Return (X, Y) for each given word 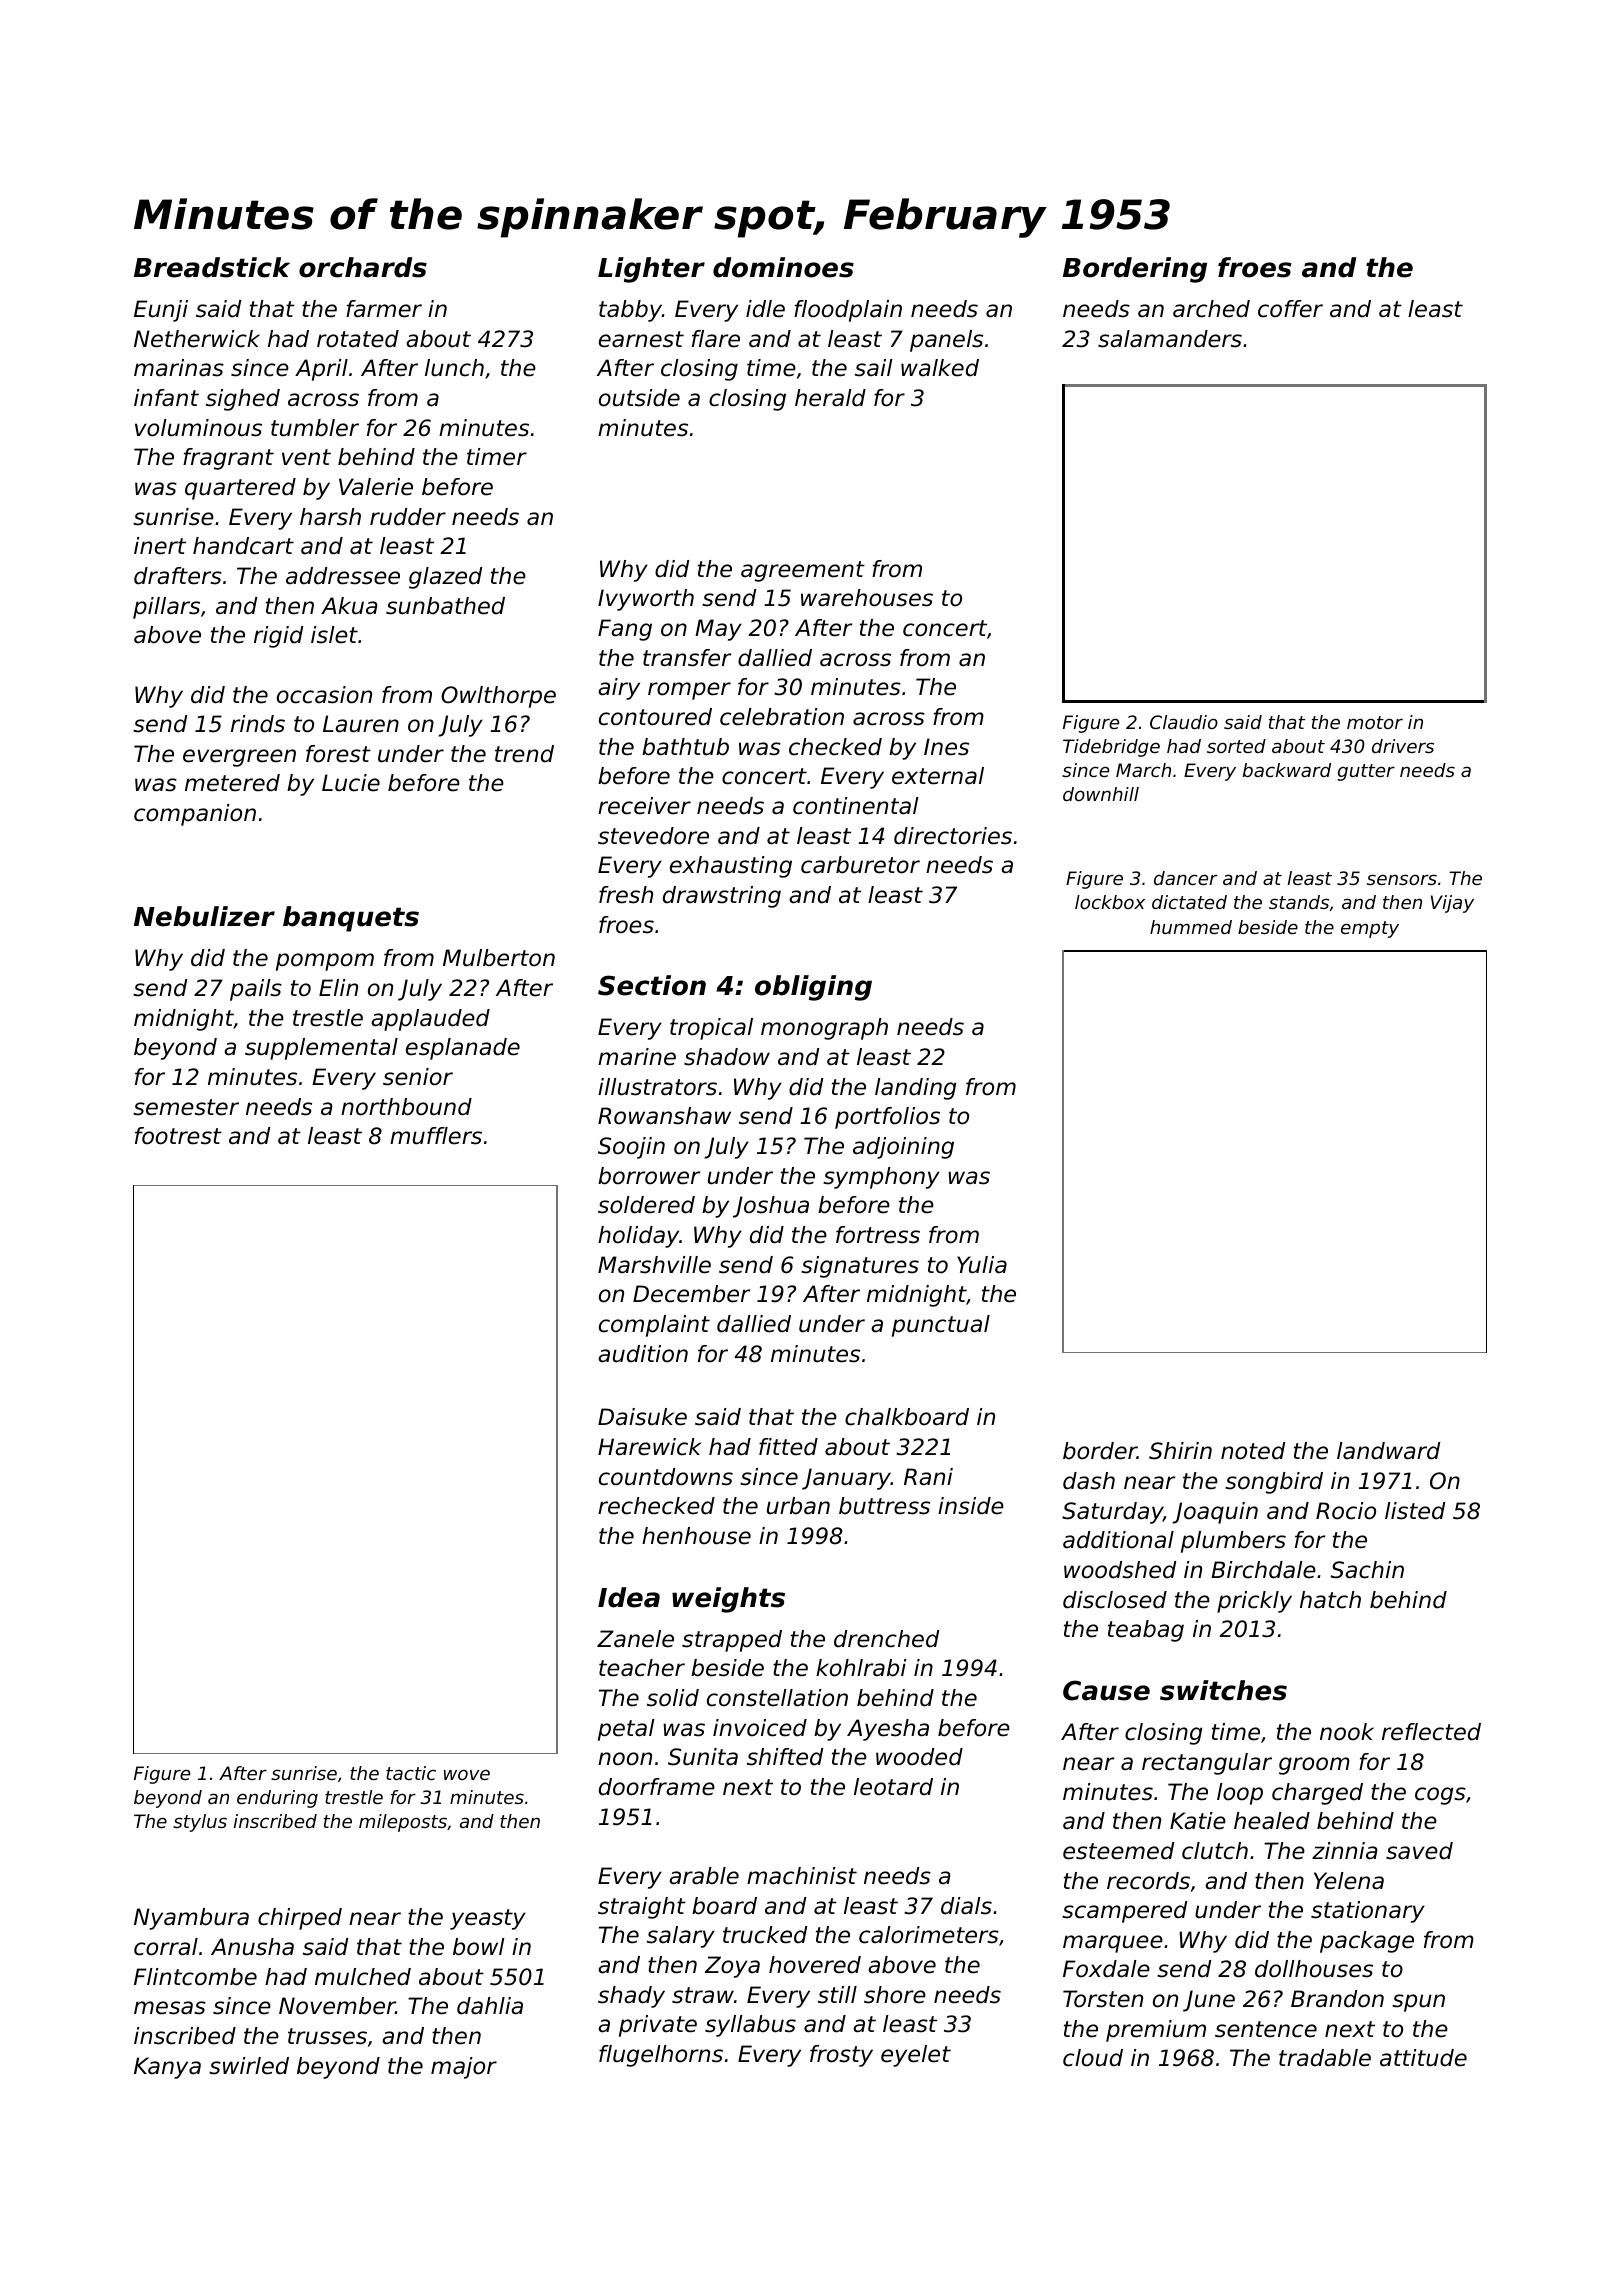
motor (1375, 722)
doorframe (657, 1787)
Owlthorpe (498, 697)
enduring (277, 1799)
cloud (1093, 2058)
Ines (946, 747)
